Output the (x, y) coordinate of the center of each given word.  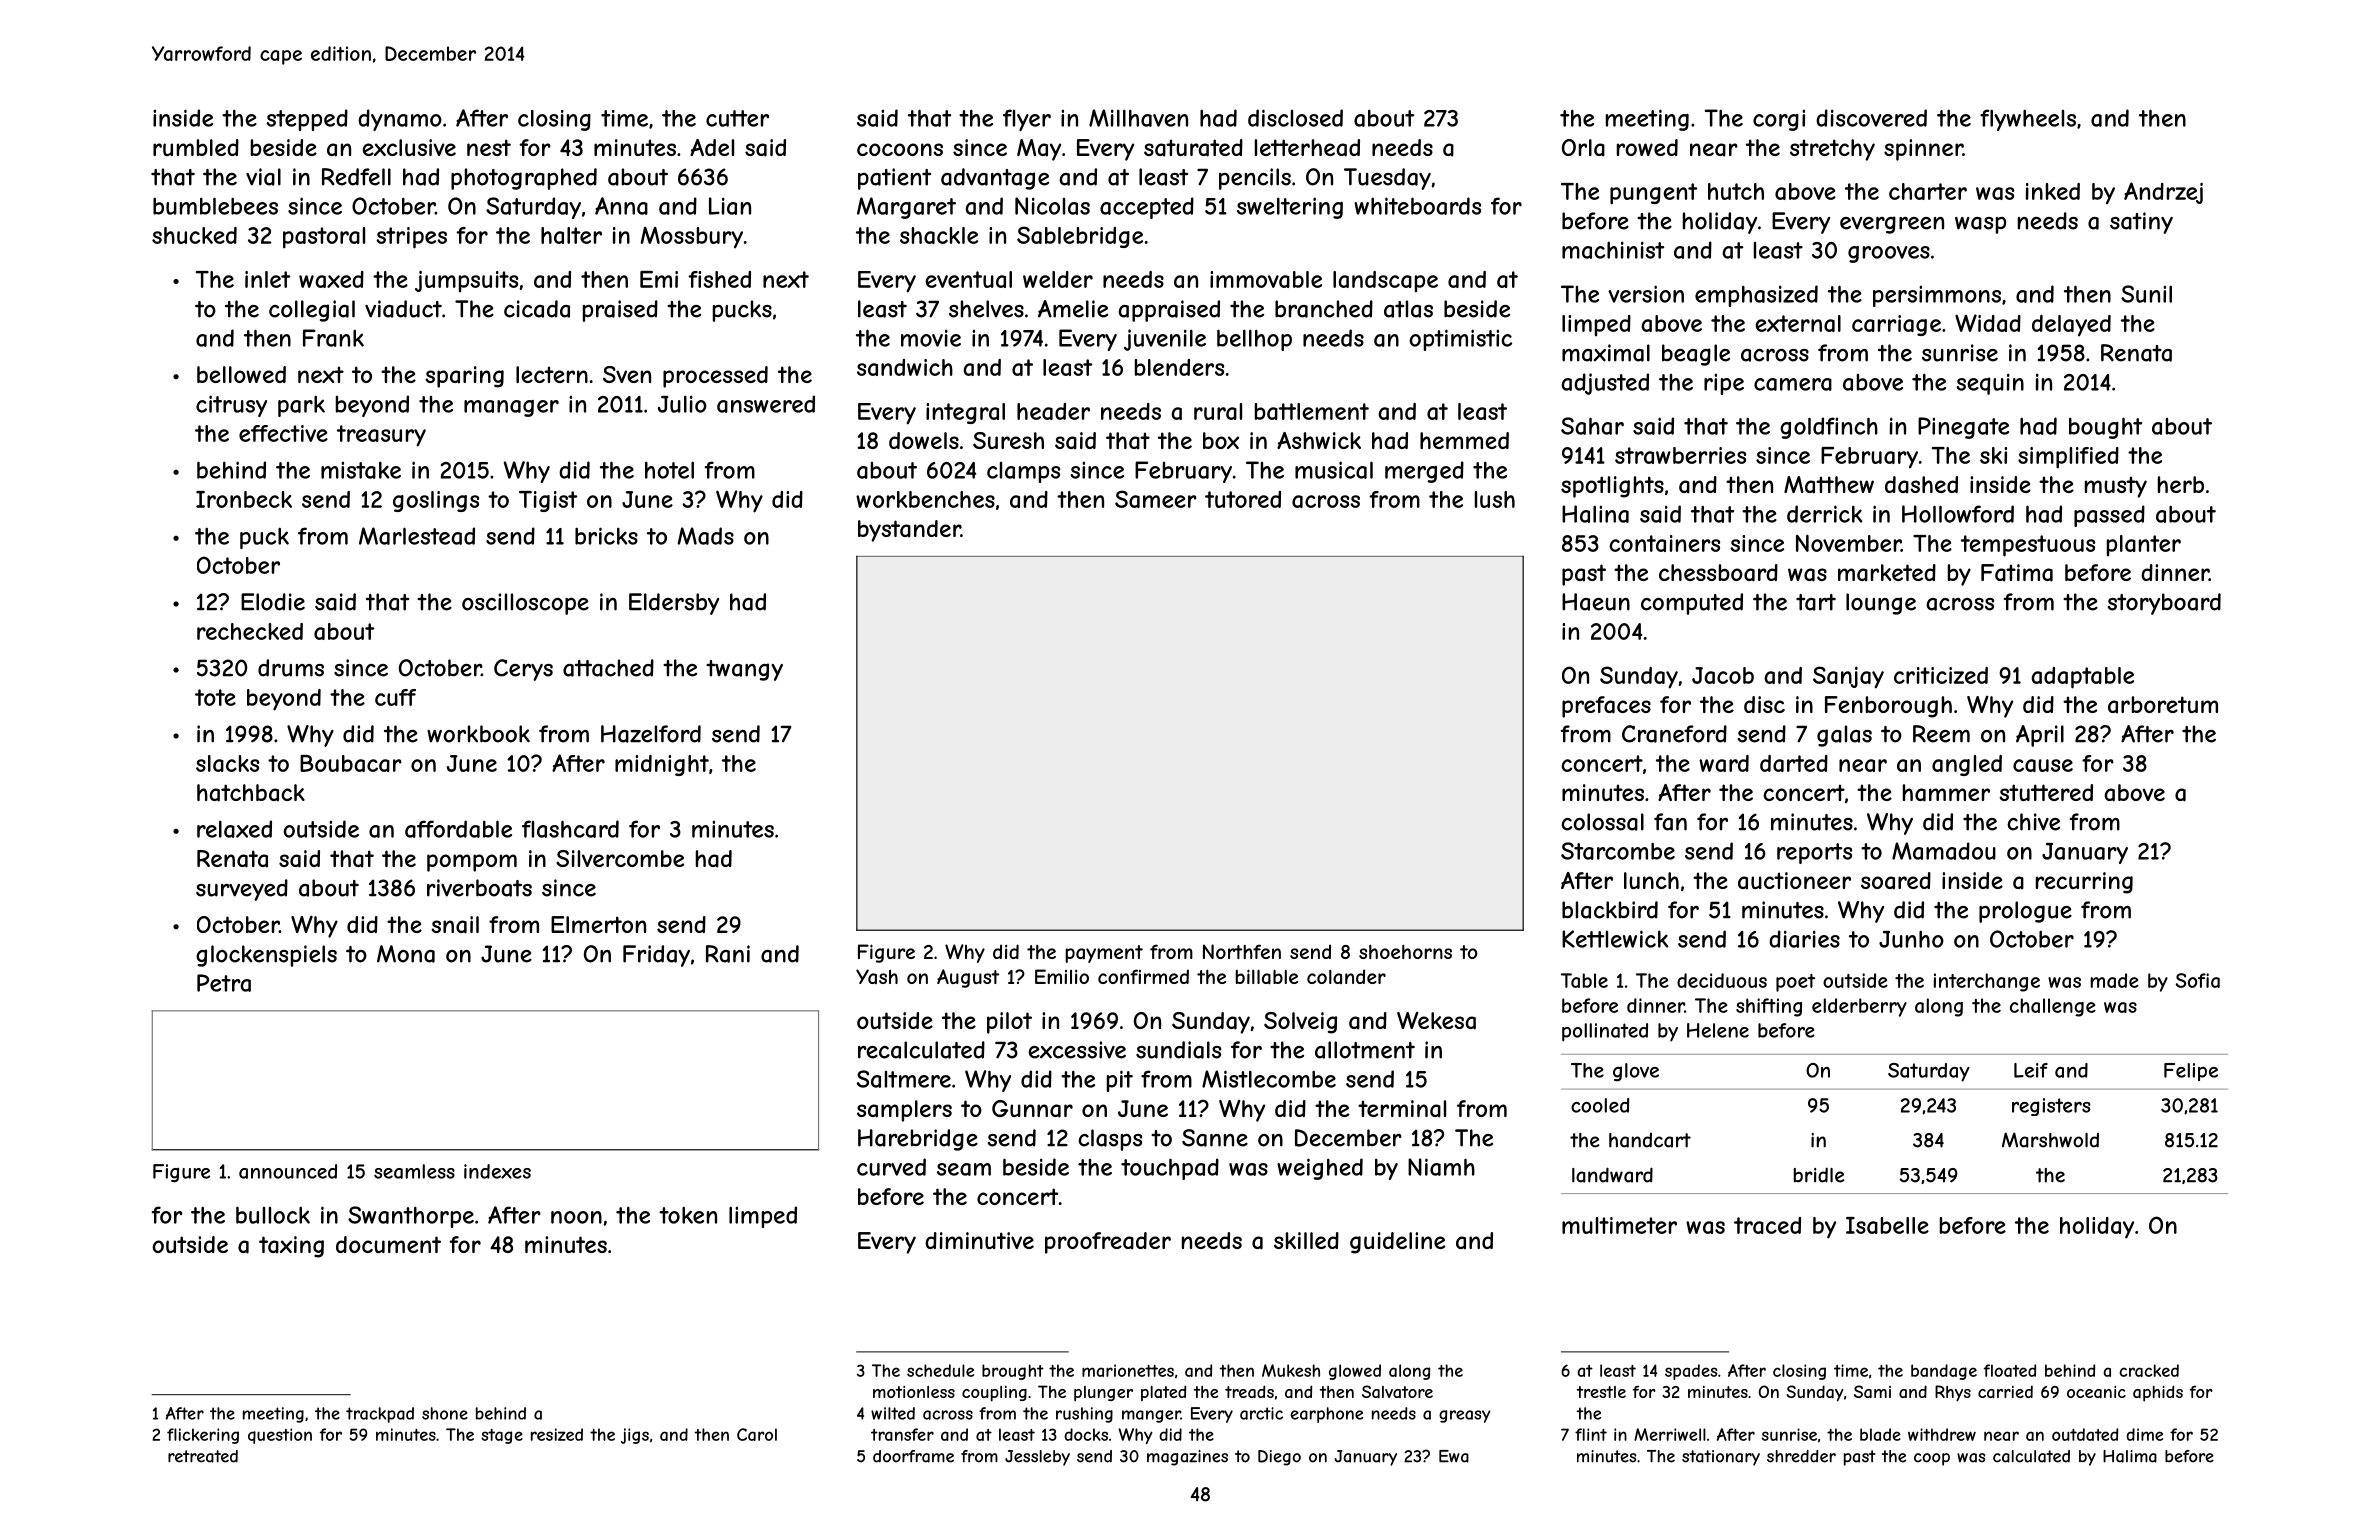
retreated (203, 1456)
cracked (2149, 1370)
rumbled (196, 147)
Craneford (1674, 734)
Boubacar (351, 763)
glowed (1355, 1372)
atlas (1408, 309)
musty (2116, 487)
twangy (744, 670)
